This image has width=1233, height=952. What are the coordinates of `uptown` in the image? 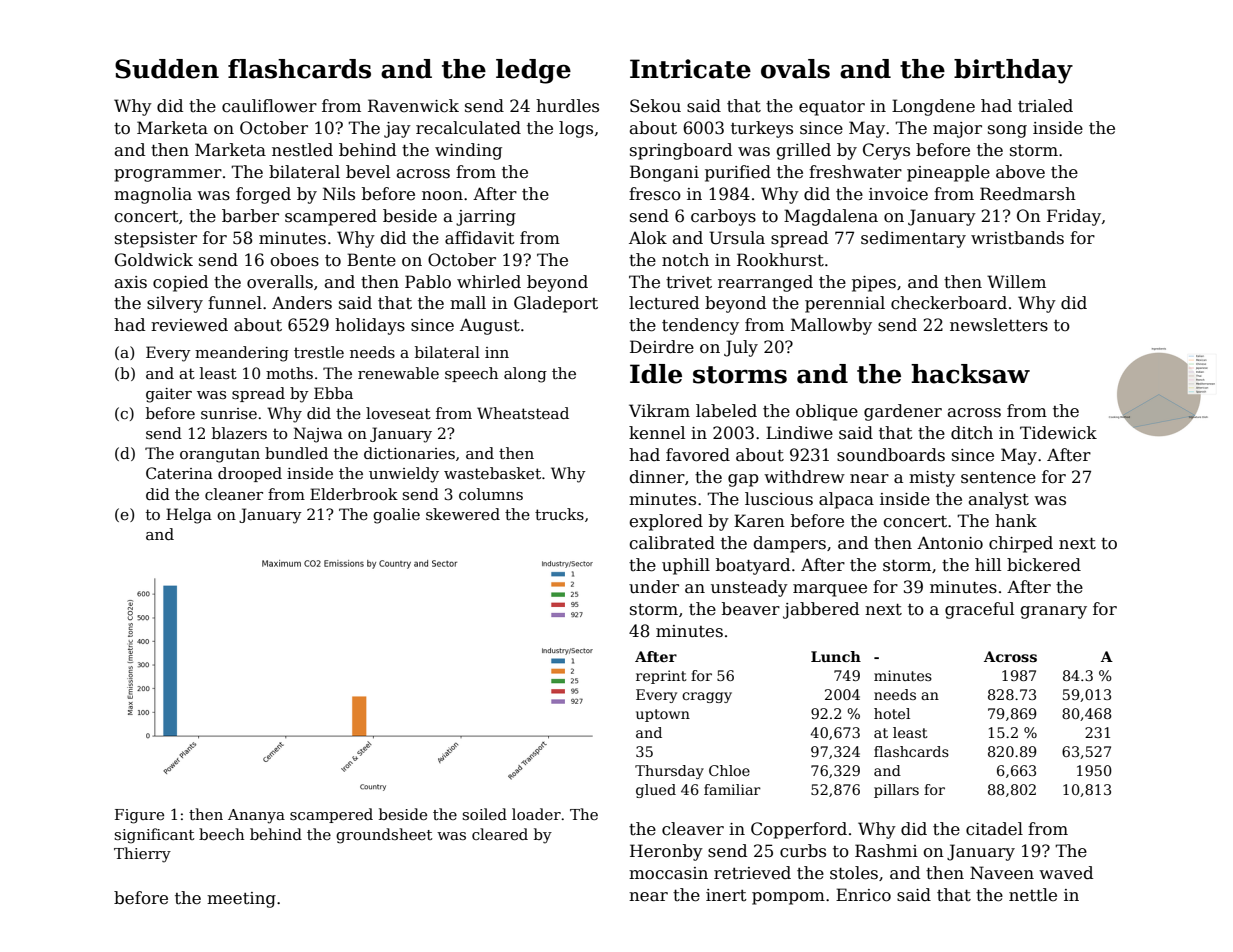 It's located at (663, 715).
